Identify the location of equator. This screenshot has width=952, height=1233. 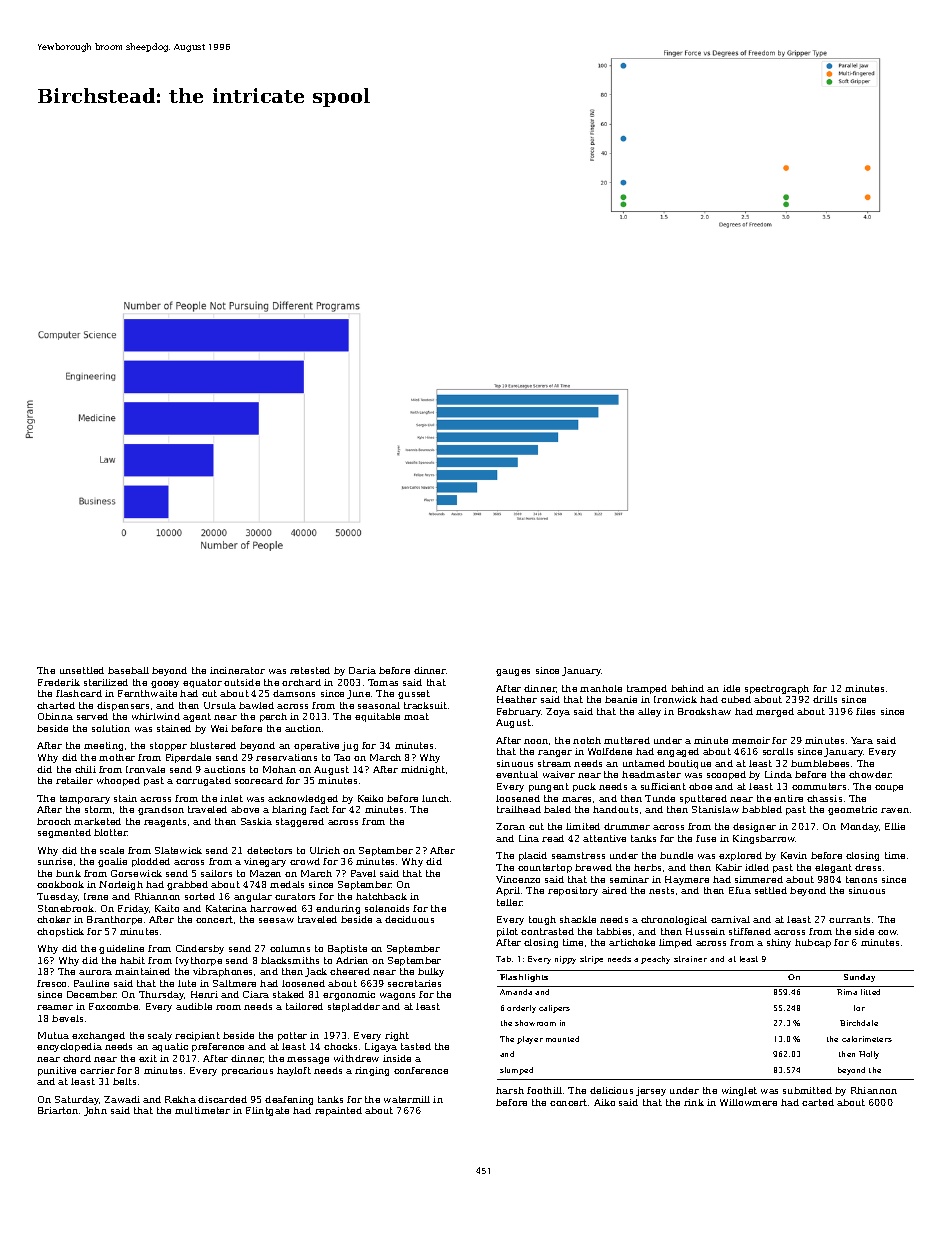
(202, 683).
